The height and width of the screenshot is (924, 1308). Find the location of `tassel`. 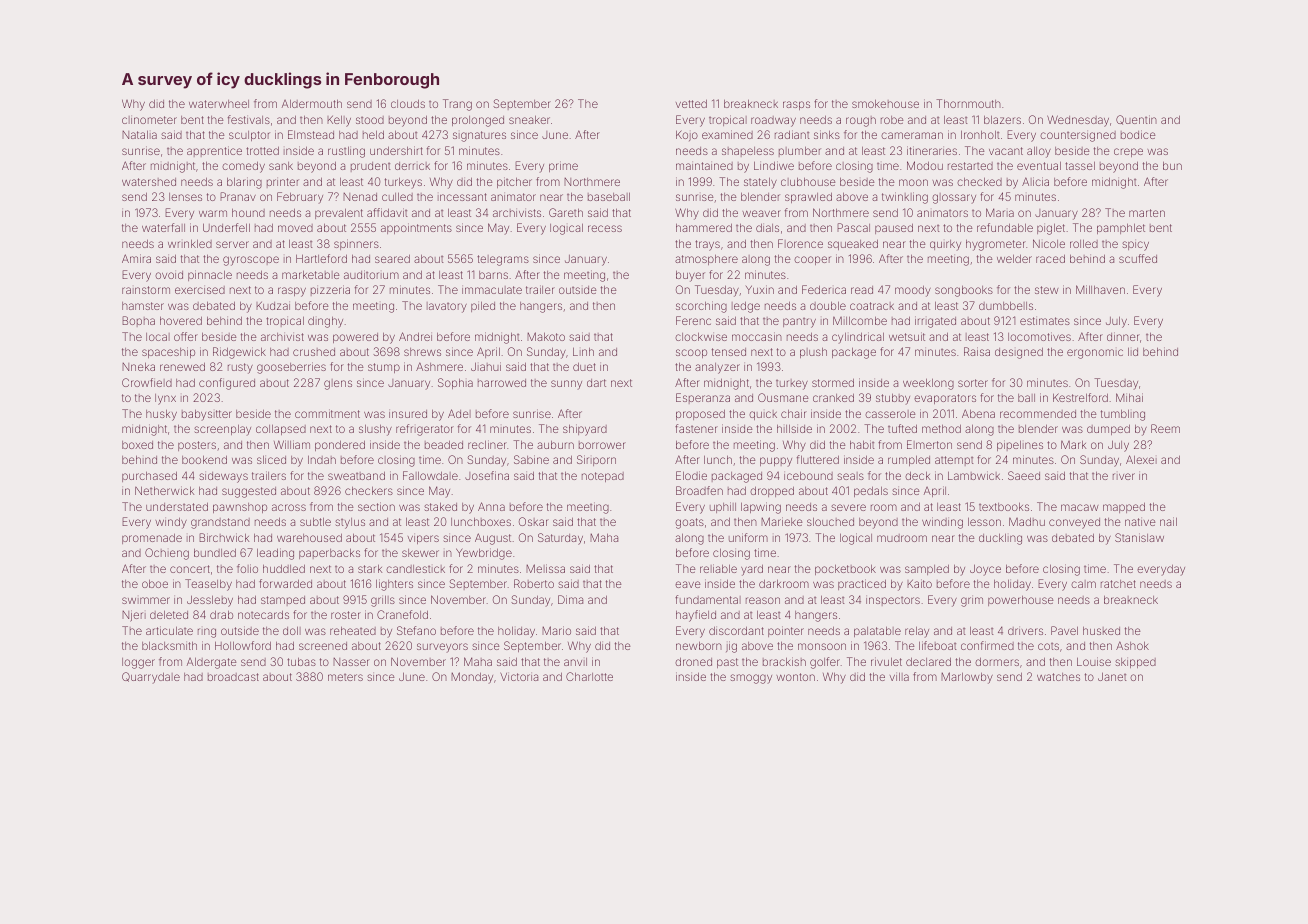

tassel is located at coordinates (1080, 166).
